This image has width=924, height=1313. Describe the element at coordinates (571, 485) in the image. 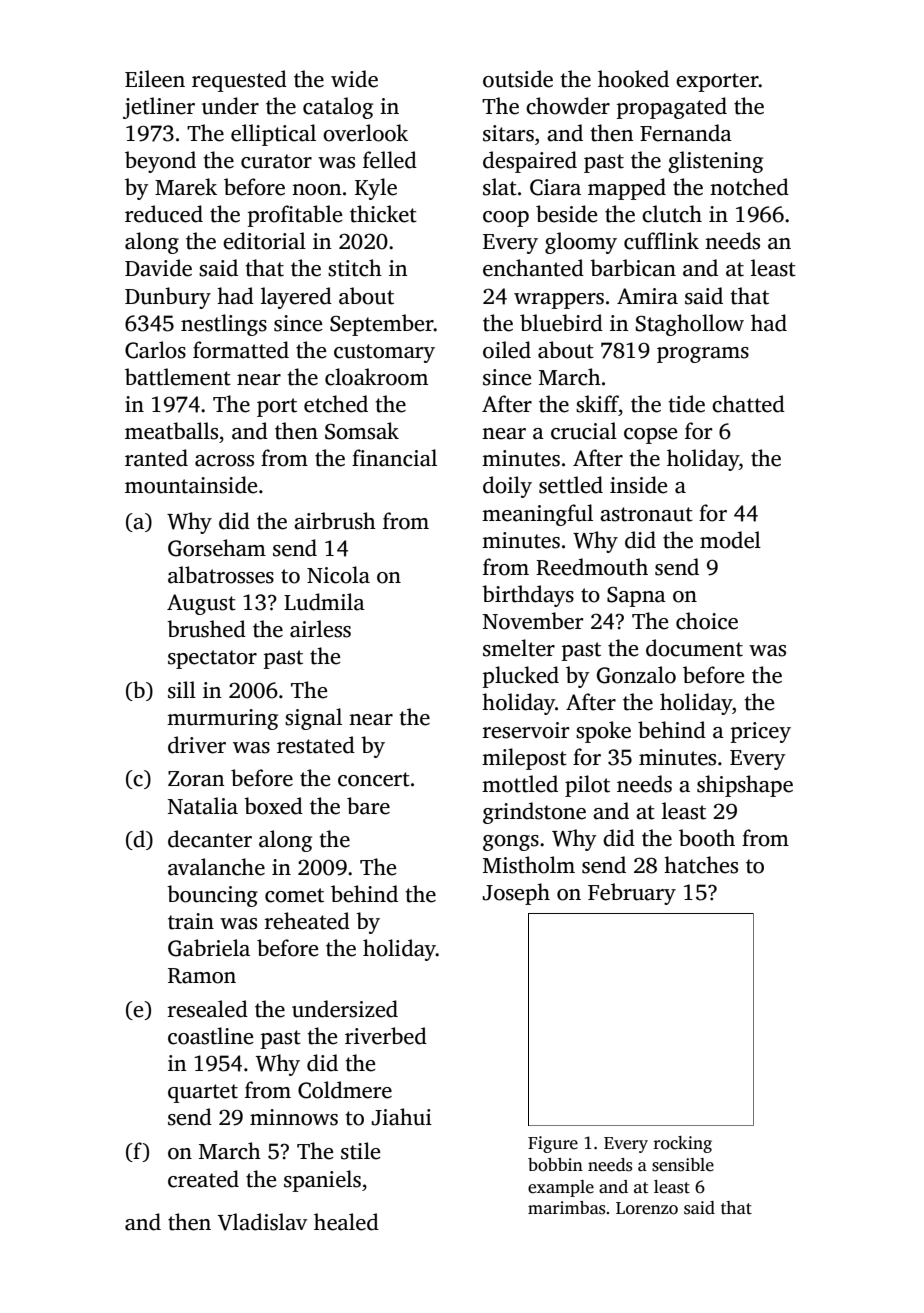

I see `settled` at that location.
